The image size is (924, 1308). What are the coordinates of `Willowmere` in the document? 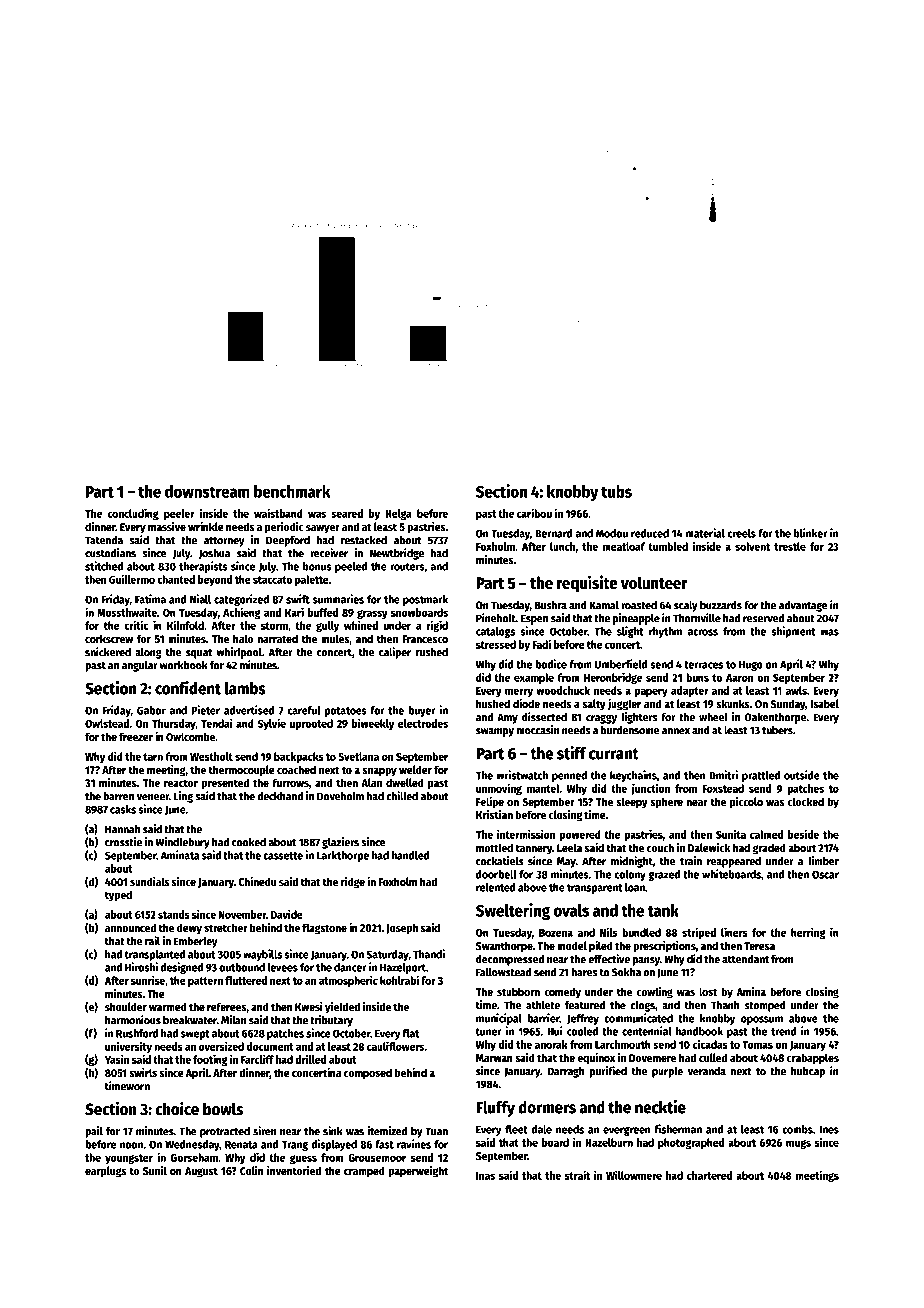 It's located at (634, 1175).
